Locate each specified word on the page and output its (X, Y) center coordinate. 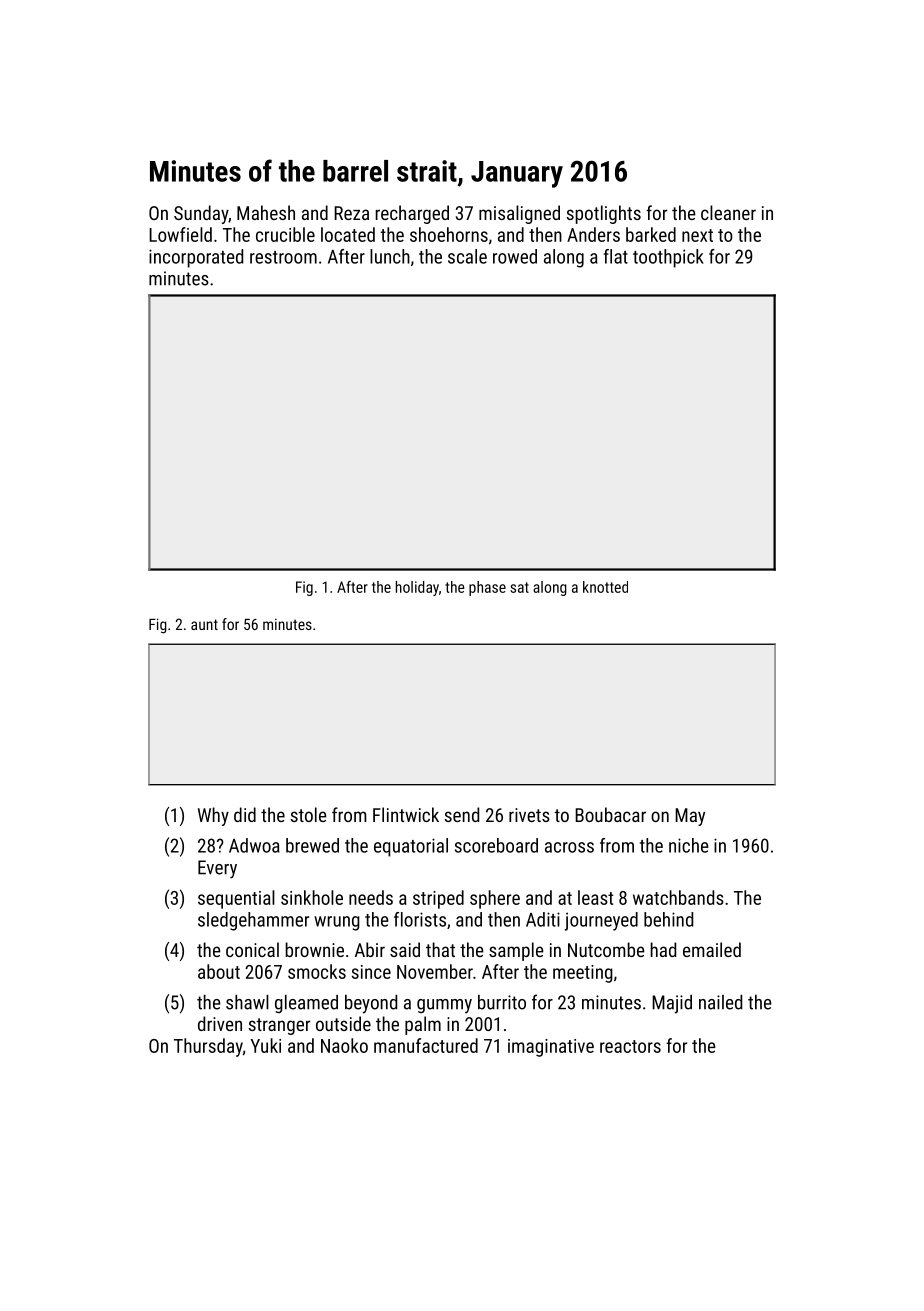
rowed (515, 256)
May (690, 817)
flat (616, 256)
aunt (204, 624)
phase (487, 588)
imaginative (551, 1048)
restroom (283, 257)
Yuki (266, 1045)
